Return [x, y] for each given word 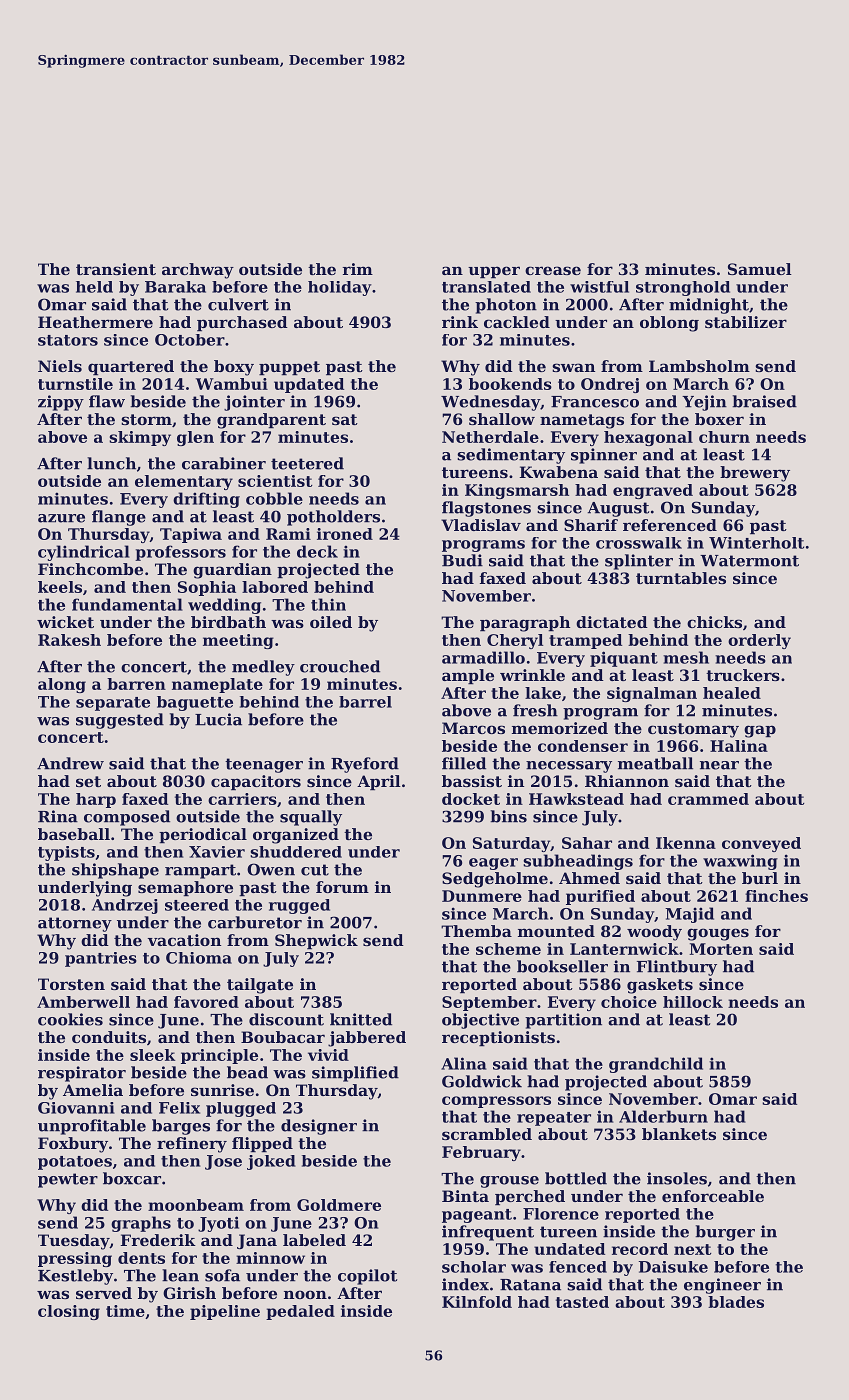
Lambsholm [699, 366]
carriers [242, 799]
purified [600, 897]
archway [198, 271]
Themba [476, 931]
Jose [223, 1162]
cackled [517, 322]
